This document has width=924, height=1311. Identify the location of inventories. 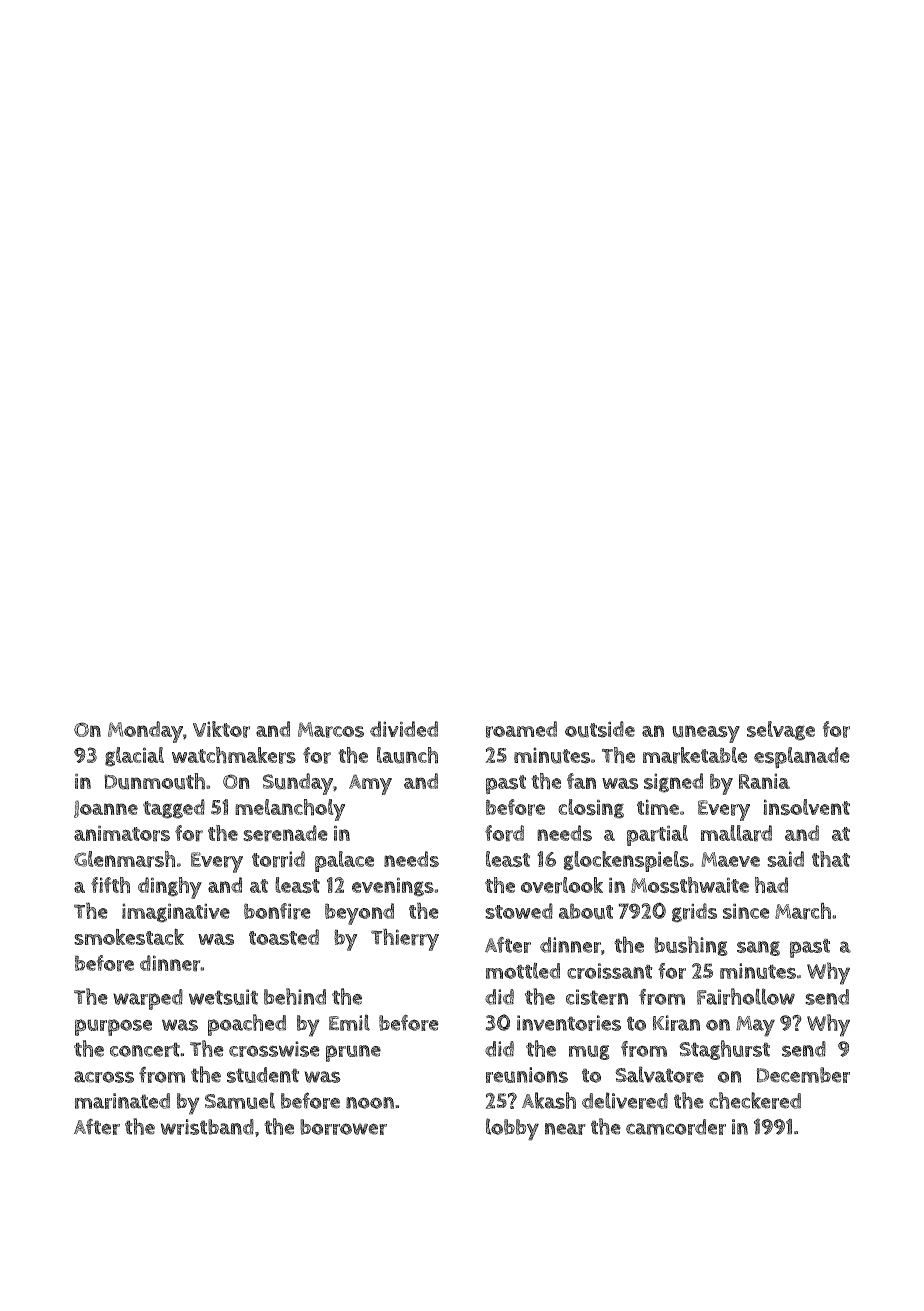
(569, 1023).
